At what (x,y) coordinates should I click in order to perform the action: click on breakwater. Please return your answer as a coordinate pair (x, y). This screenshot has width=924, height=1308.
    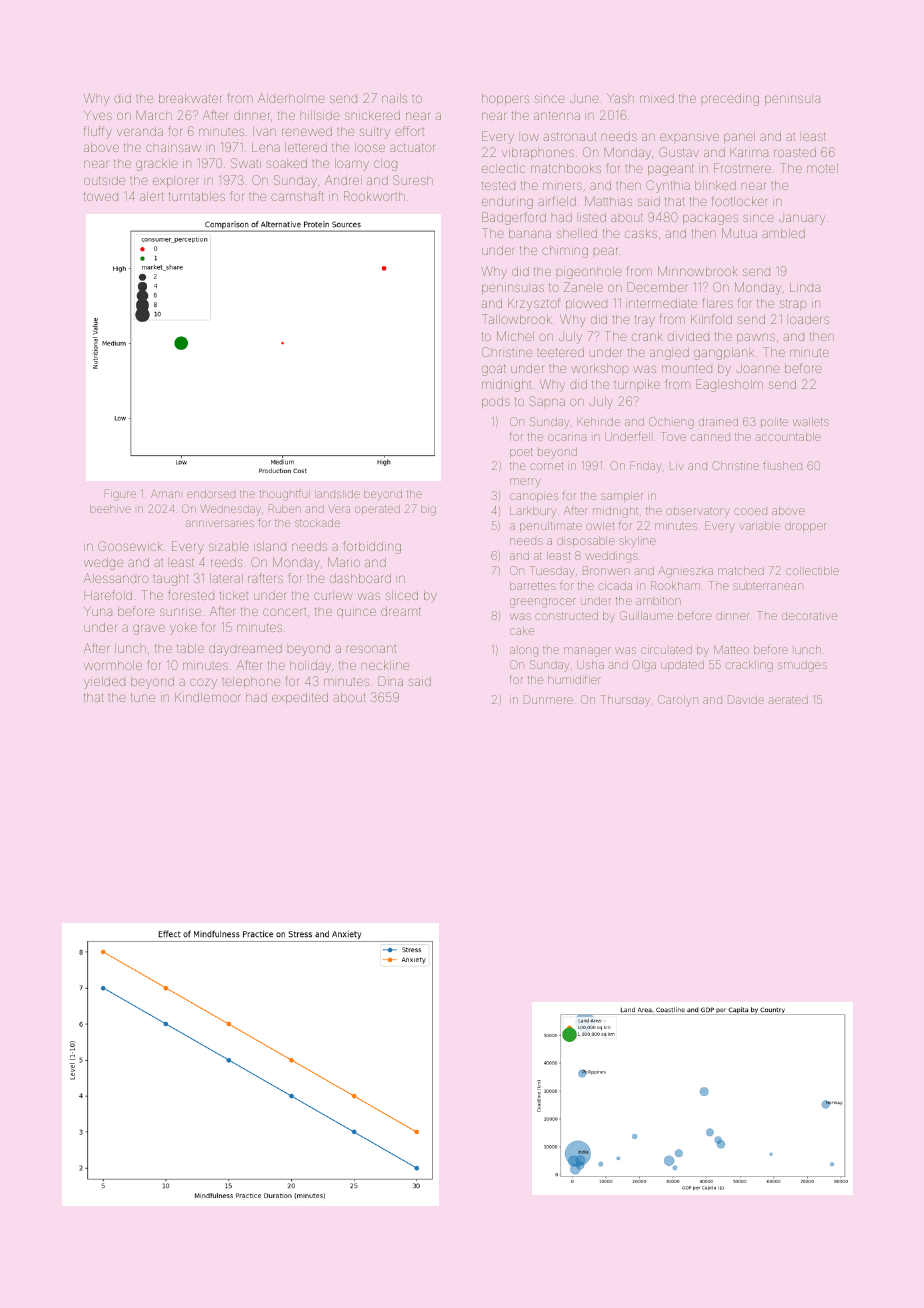
    Looking at the image, I should click on (190, 98).
